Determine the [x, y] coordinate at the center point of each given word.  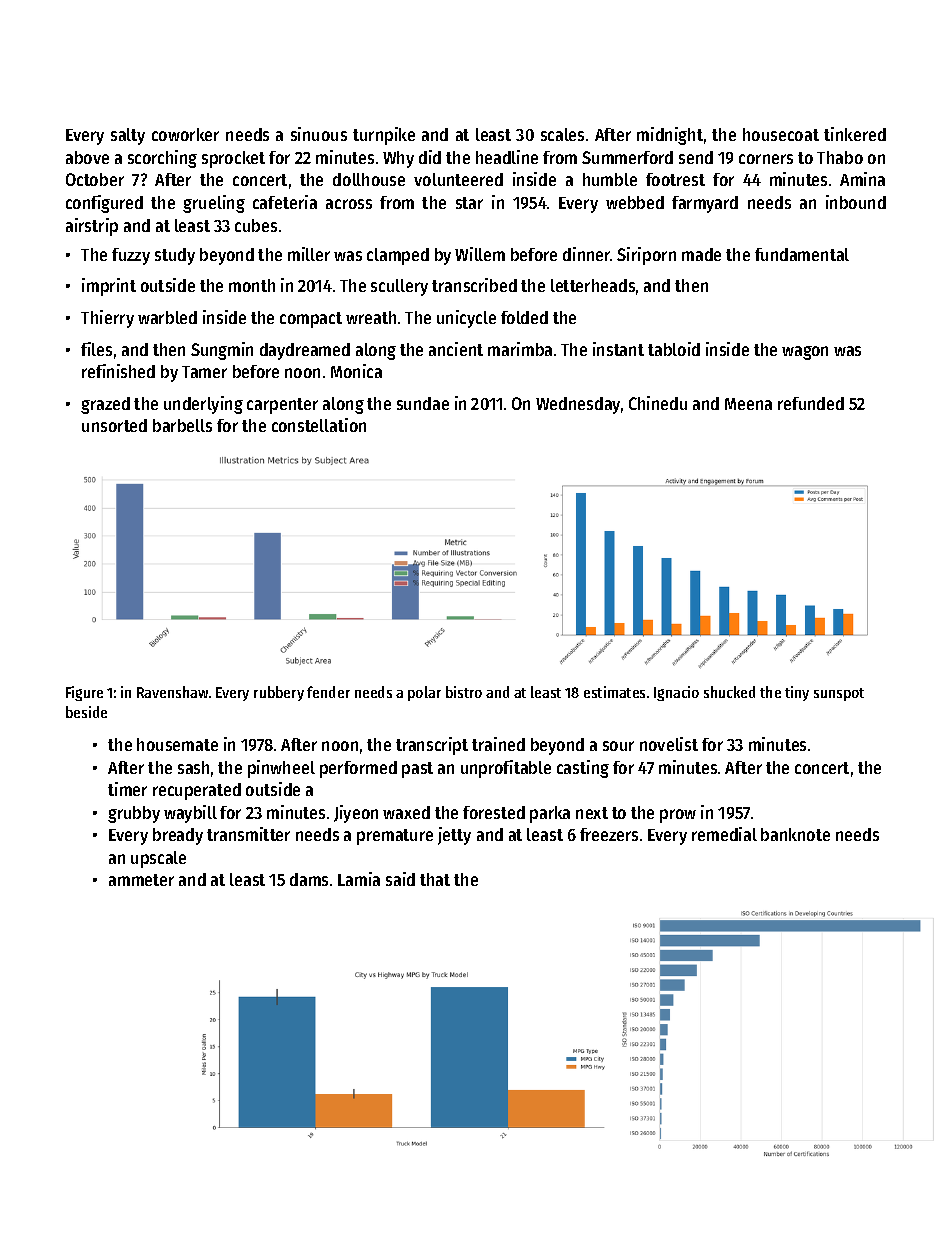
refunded [811, 403]
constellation [319, 425]
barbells [182, 425]
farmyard [705, 204]
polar [424, 693]
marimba [520, 349]
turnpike [384, 136]
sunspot [839, 694]
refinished [118, 371]
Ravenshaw [172, 692]
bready [178, 836]
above [87, 157]
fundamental [802, 254]
